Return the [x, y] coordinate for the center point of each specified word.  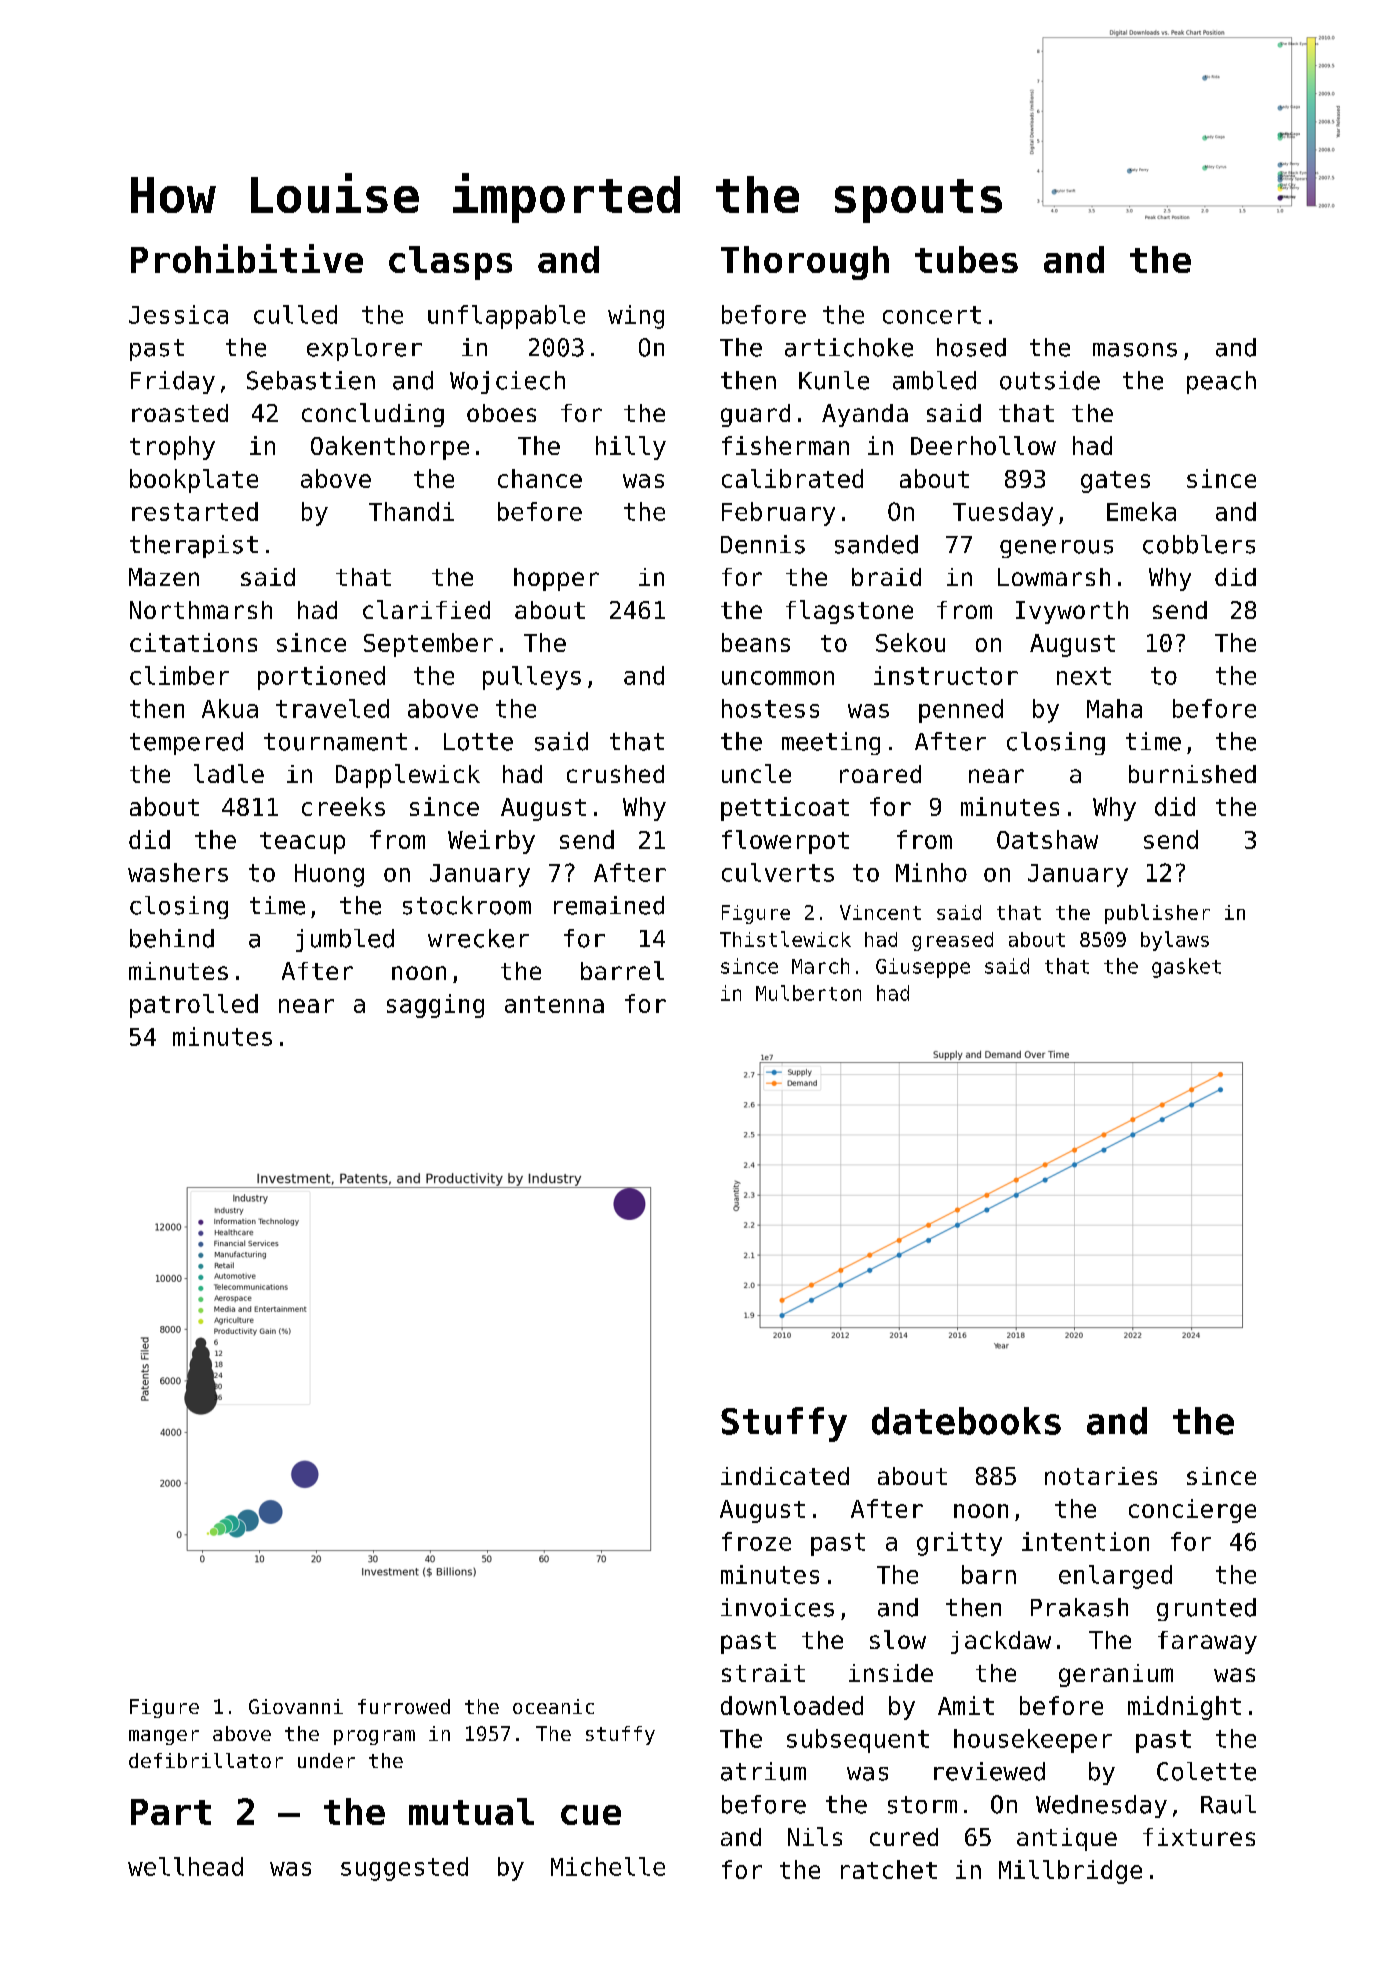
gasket [1186, 968]
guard [755, 415]
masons [1135, 350]
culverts [778, 872]
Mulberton [808, 993]
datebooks [966, 1421]
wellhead [185, 1866]
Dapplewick [408, 776]
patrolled [194, 1006]
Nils [815, 1836]
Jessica [178, 314]
